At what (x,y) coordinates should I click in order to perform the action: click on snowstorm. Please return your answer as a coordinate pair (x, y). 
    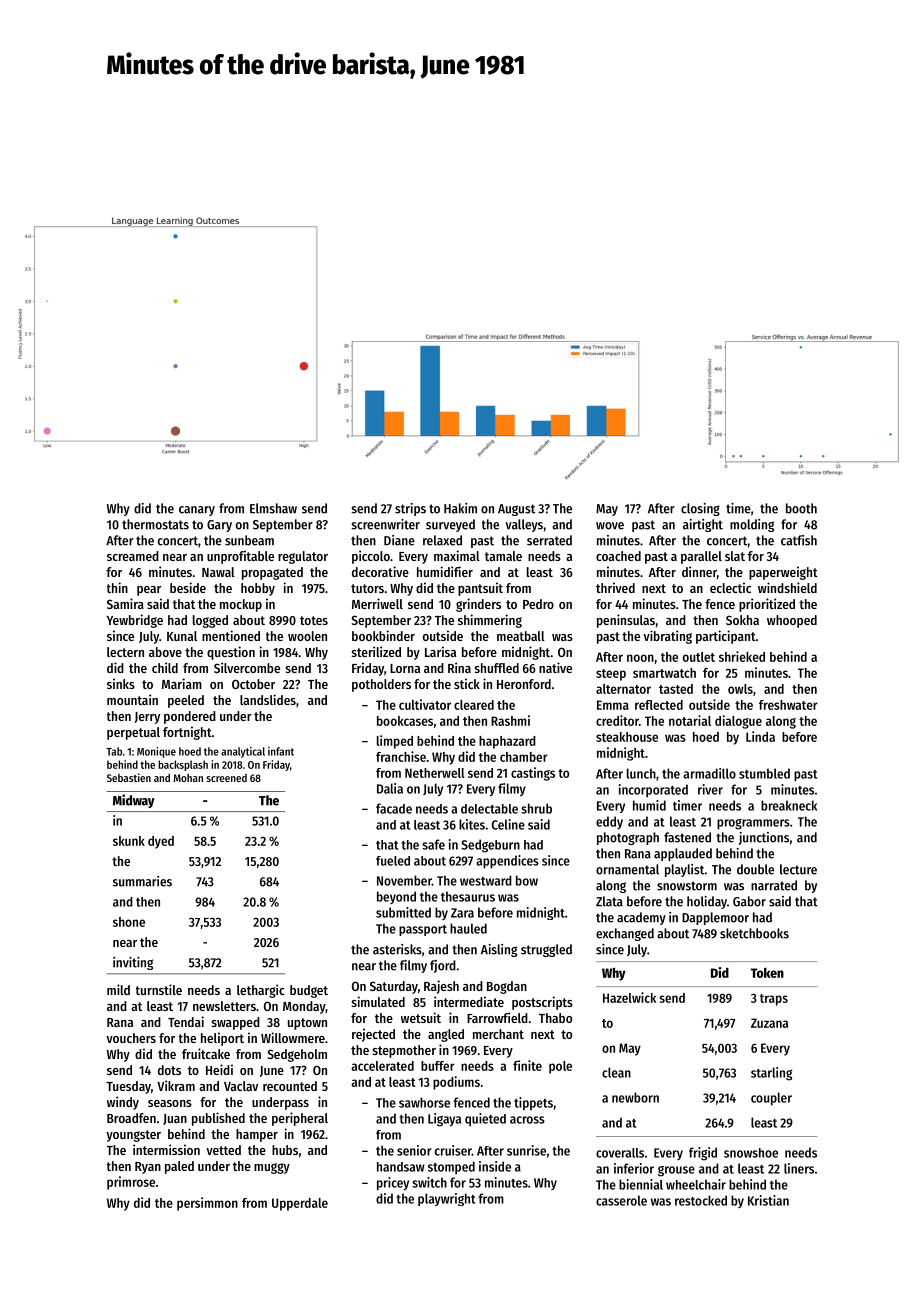
    Looking at the image, I should click on (687, 886).
